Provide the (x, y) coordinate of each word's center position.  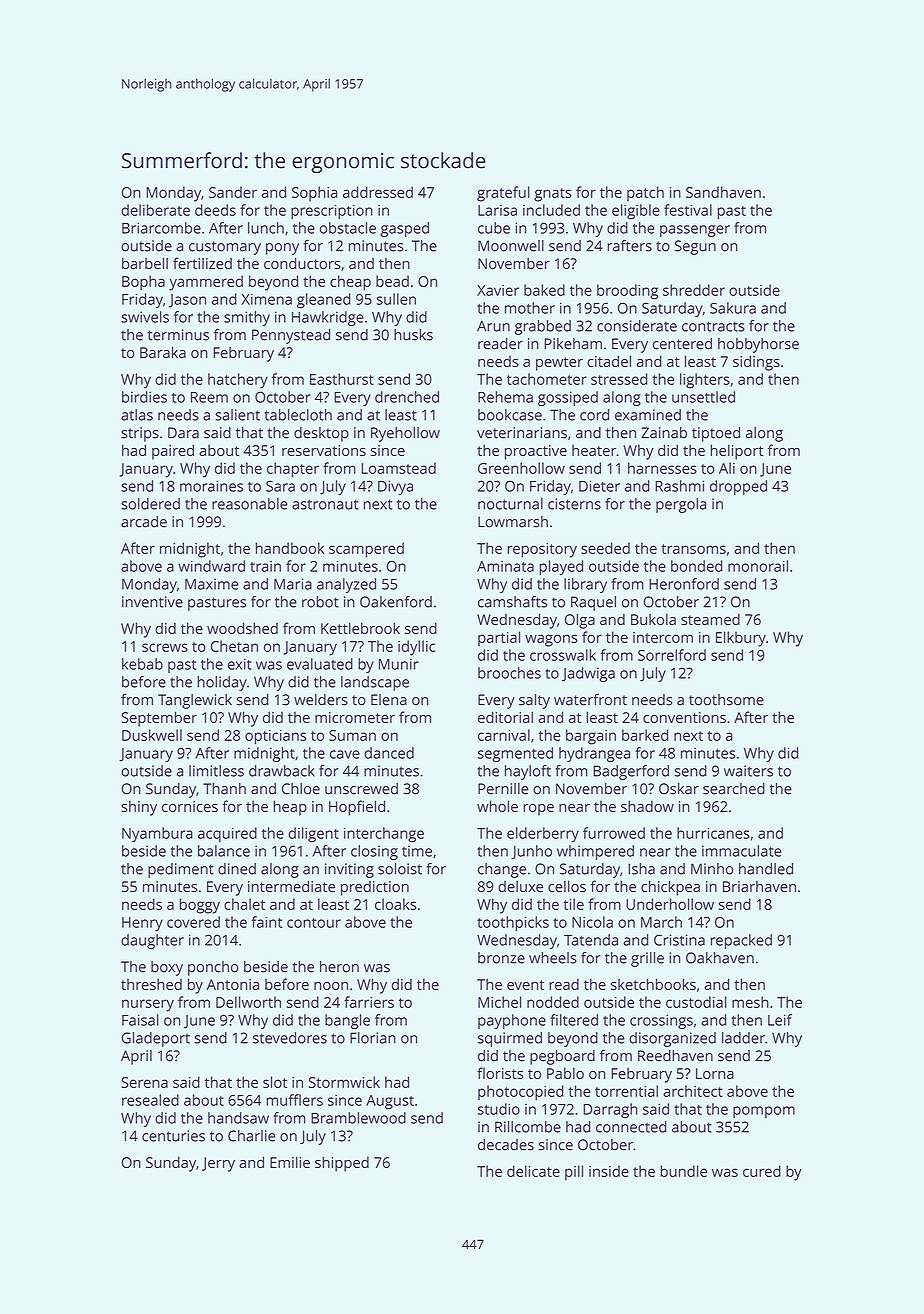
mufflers (294, 1100)
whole (497, 806)
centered (682, 344)
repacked (741, 941)
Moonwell (511, 246)
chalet (244, 904)
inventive (152, 602)
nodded (553, 1002)
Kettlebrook (360, 628)
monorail (758, 566)
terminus (178, 335)
